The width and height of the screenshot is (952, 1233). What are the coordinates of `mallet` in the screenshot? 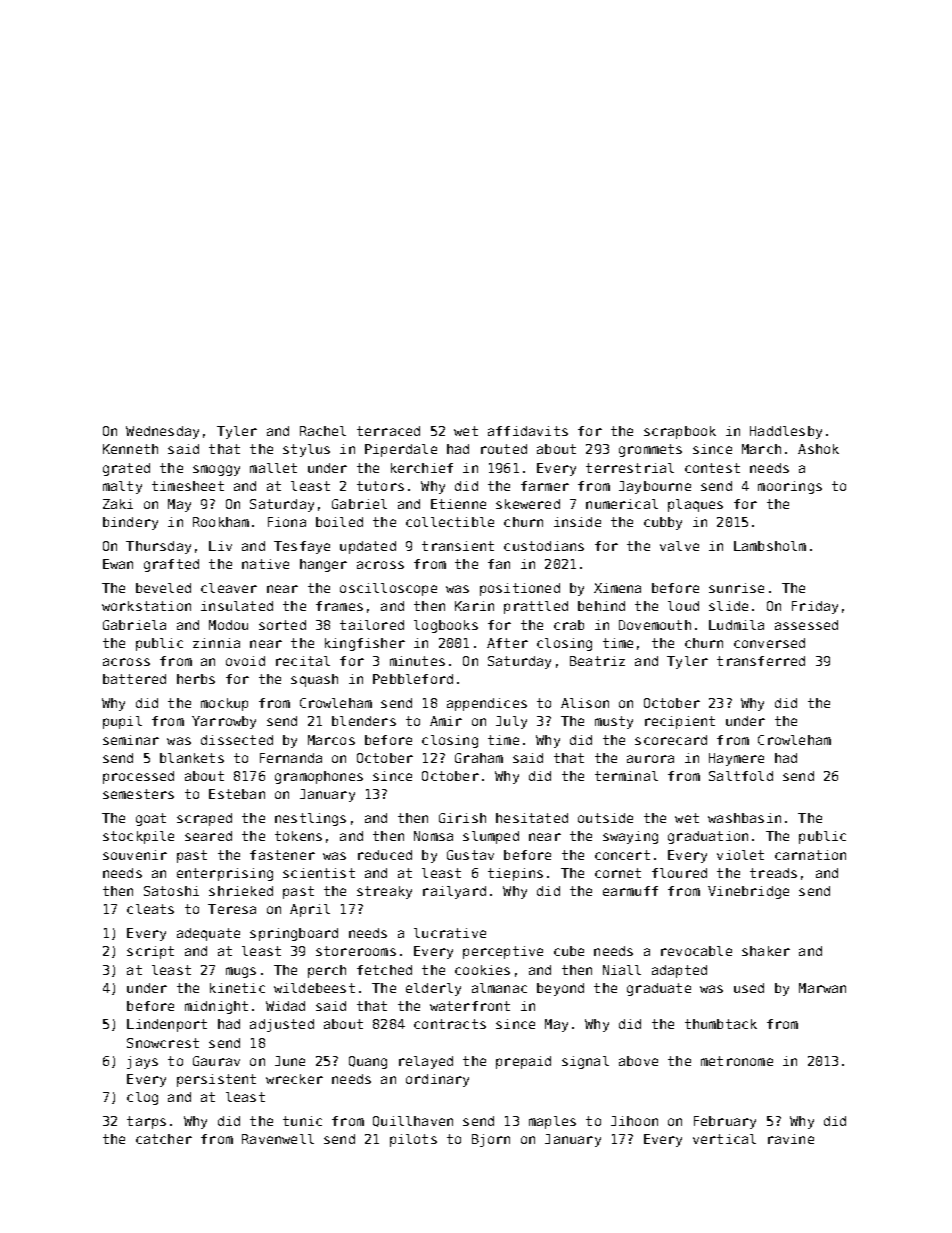 It's located at (273, 468).
